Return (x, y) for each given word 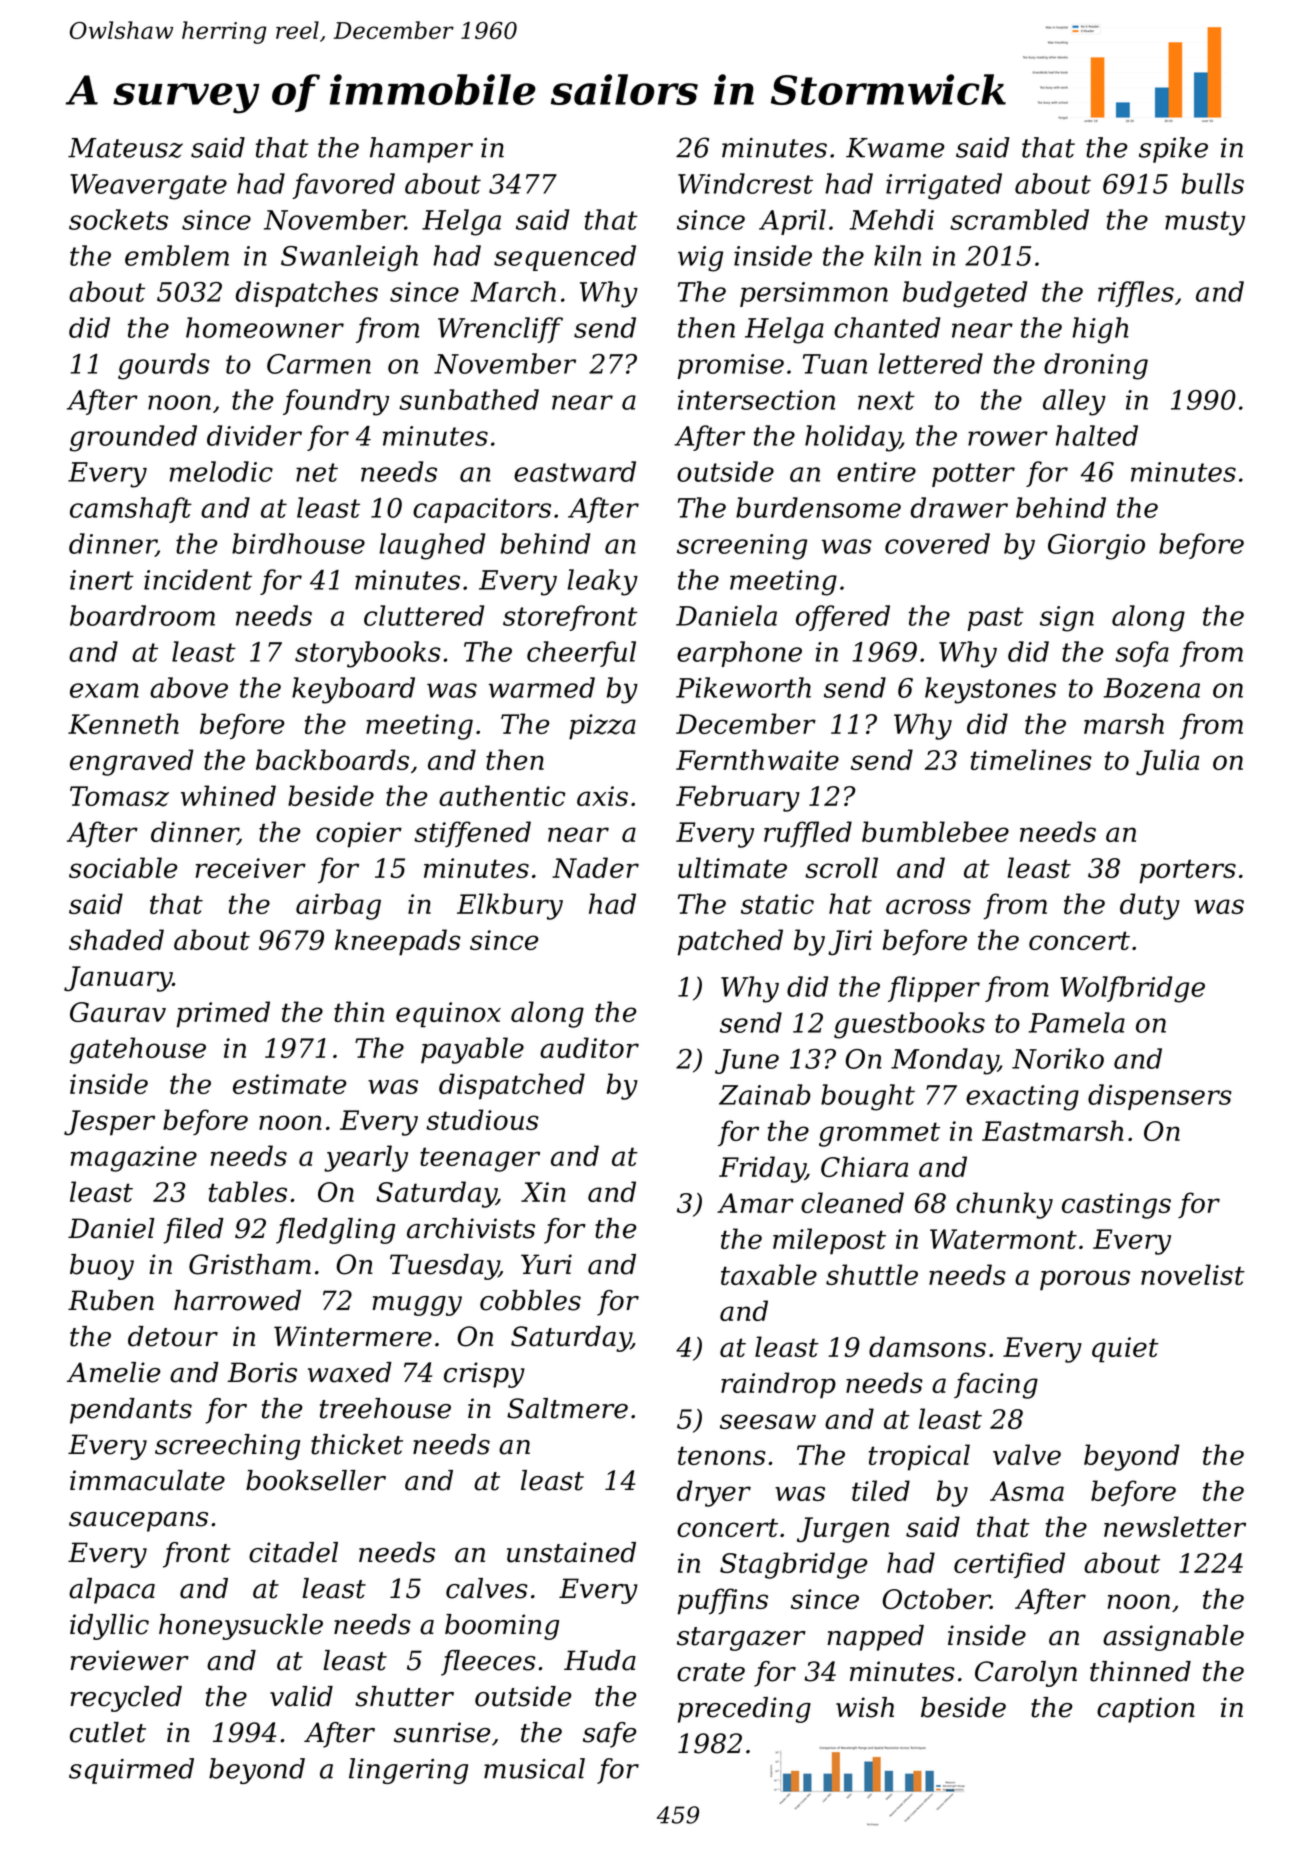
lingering (408, 1771)
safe (609, 1735)
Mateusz (125, 148)
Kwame (895, 148)
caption (1146, 1710)
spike (1173, 150)
